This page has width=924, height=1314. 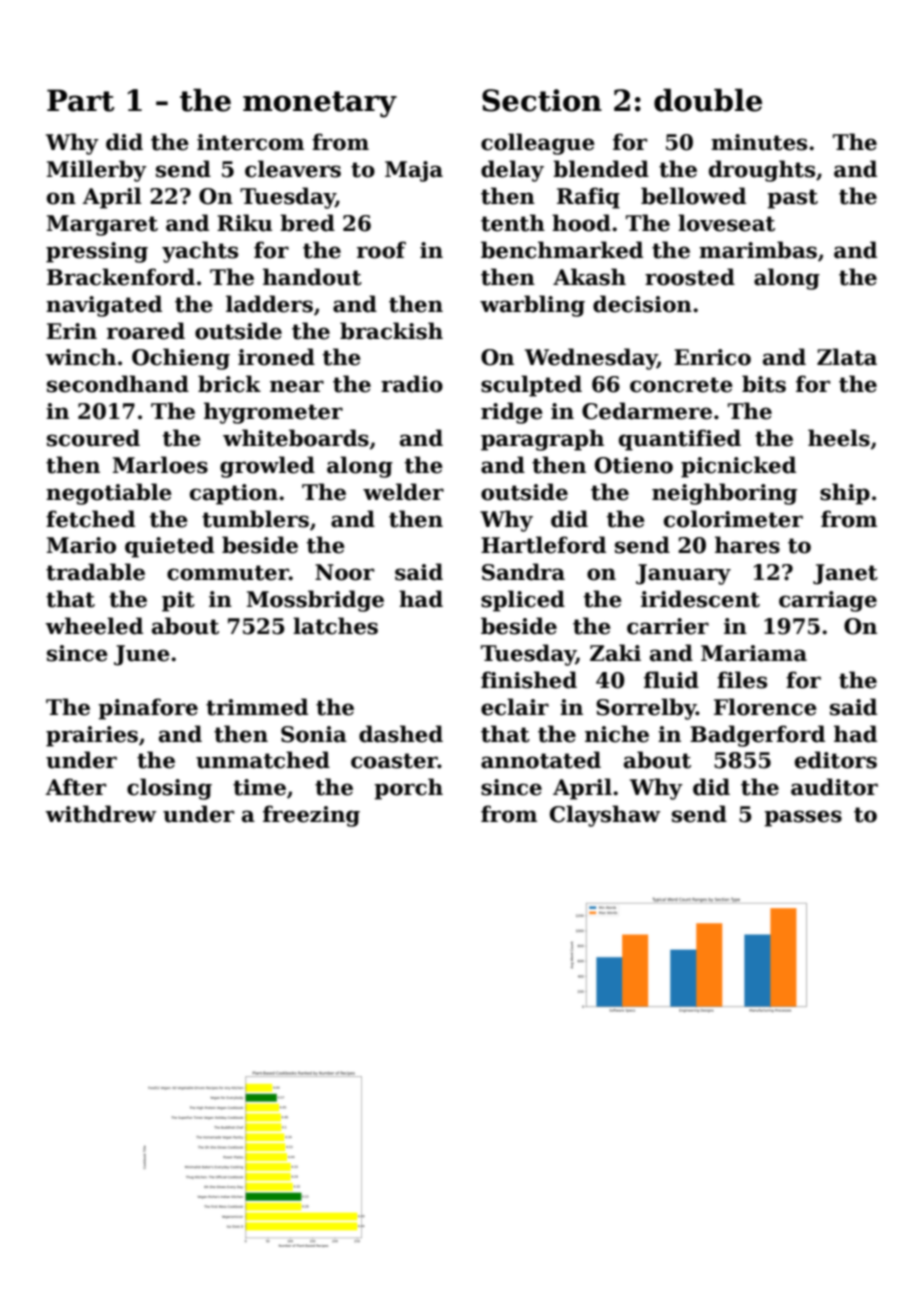 What do you see at coordinates (81, 100) in the page?
I see `Part` at bounding box center [81, 100].
